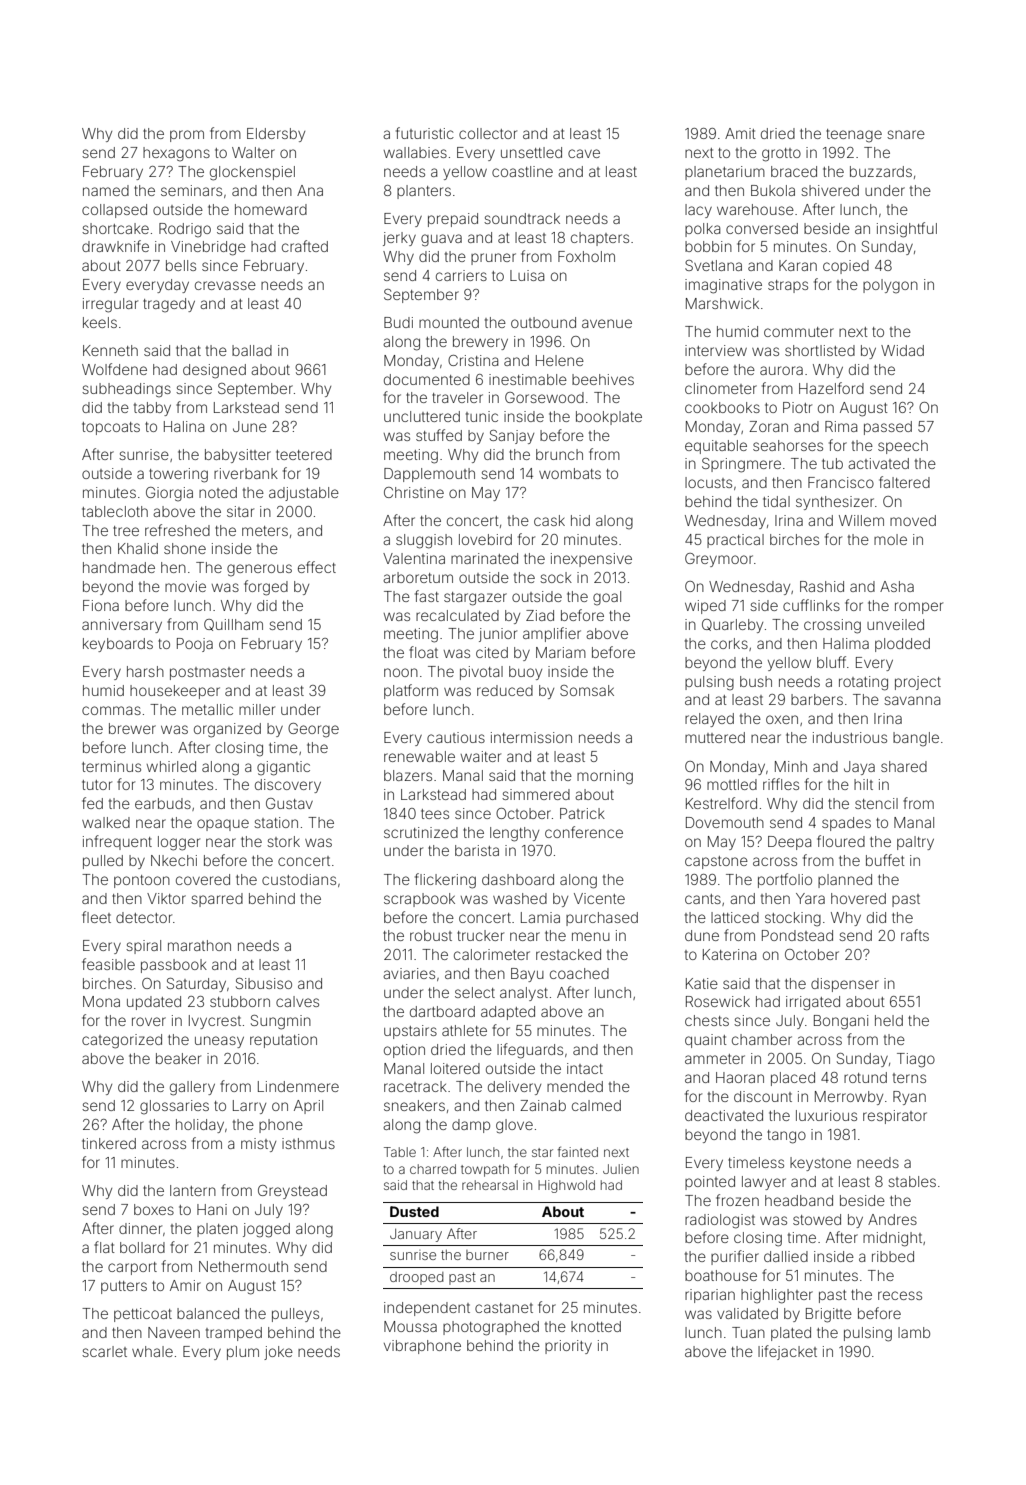 Image resolution: width=1026 pixels, height=1485 pixels. I want to click on paltry, so click(915, 843).
